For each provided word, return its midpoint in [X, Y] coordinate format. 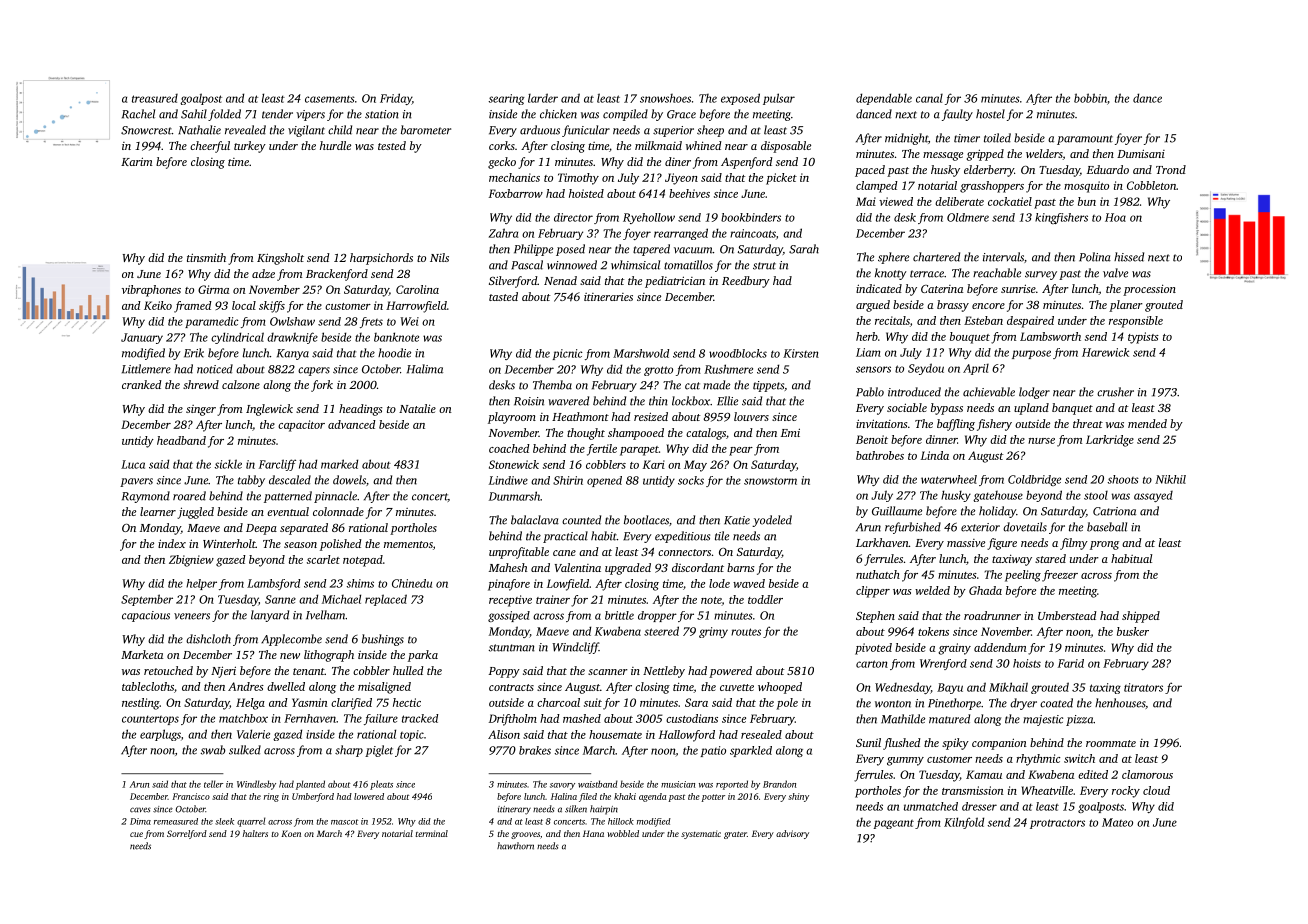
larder [543, 98]
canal [929, 98]
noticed [215, 369]
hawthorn [515, 846]
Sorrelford [187, 834]
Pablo [870, 392]
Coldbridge [1034, 480]
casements [330, 99]
